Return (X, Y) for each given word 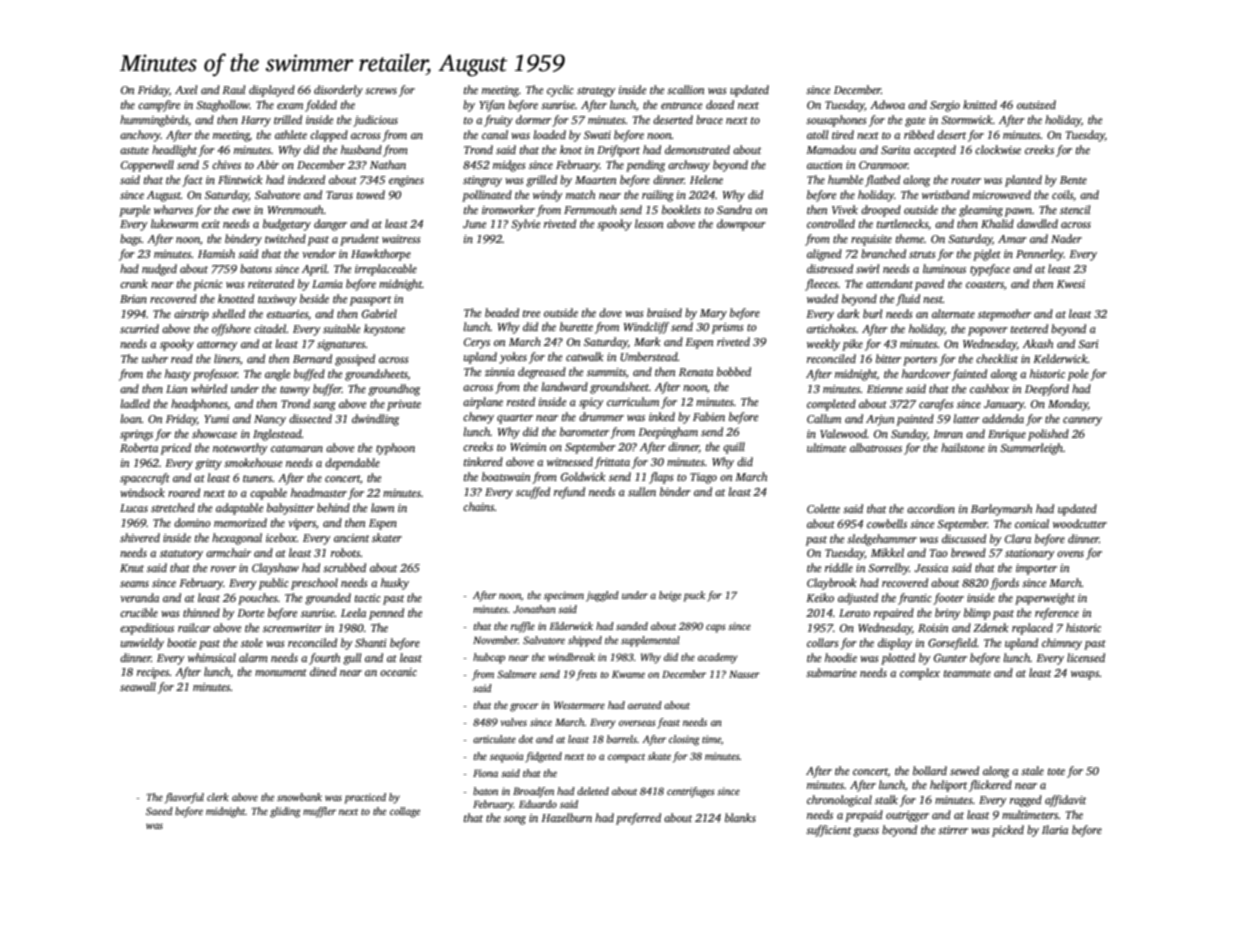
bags (131, 240)
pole (1078, 375)
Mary (713, 314)
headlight (174, 151)
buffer (327, 390)
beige (670, 596)
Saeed (159, 811)
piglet (987, 255)
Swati (597, 135)
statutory (181, 555)
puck (694, 596)
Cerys (477, 343)
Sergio (945, 106)
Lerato (854, 613)
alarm (253, 657)
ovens (1070, 554)
